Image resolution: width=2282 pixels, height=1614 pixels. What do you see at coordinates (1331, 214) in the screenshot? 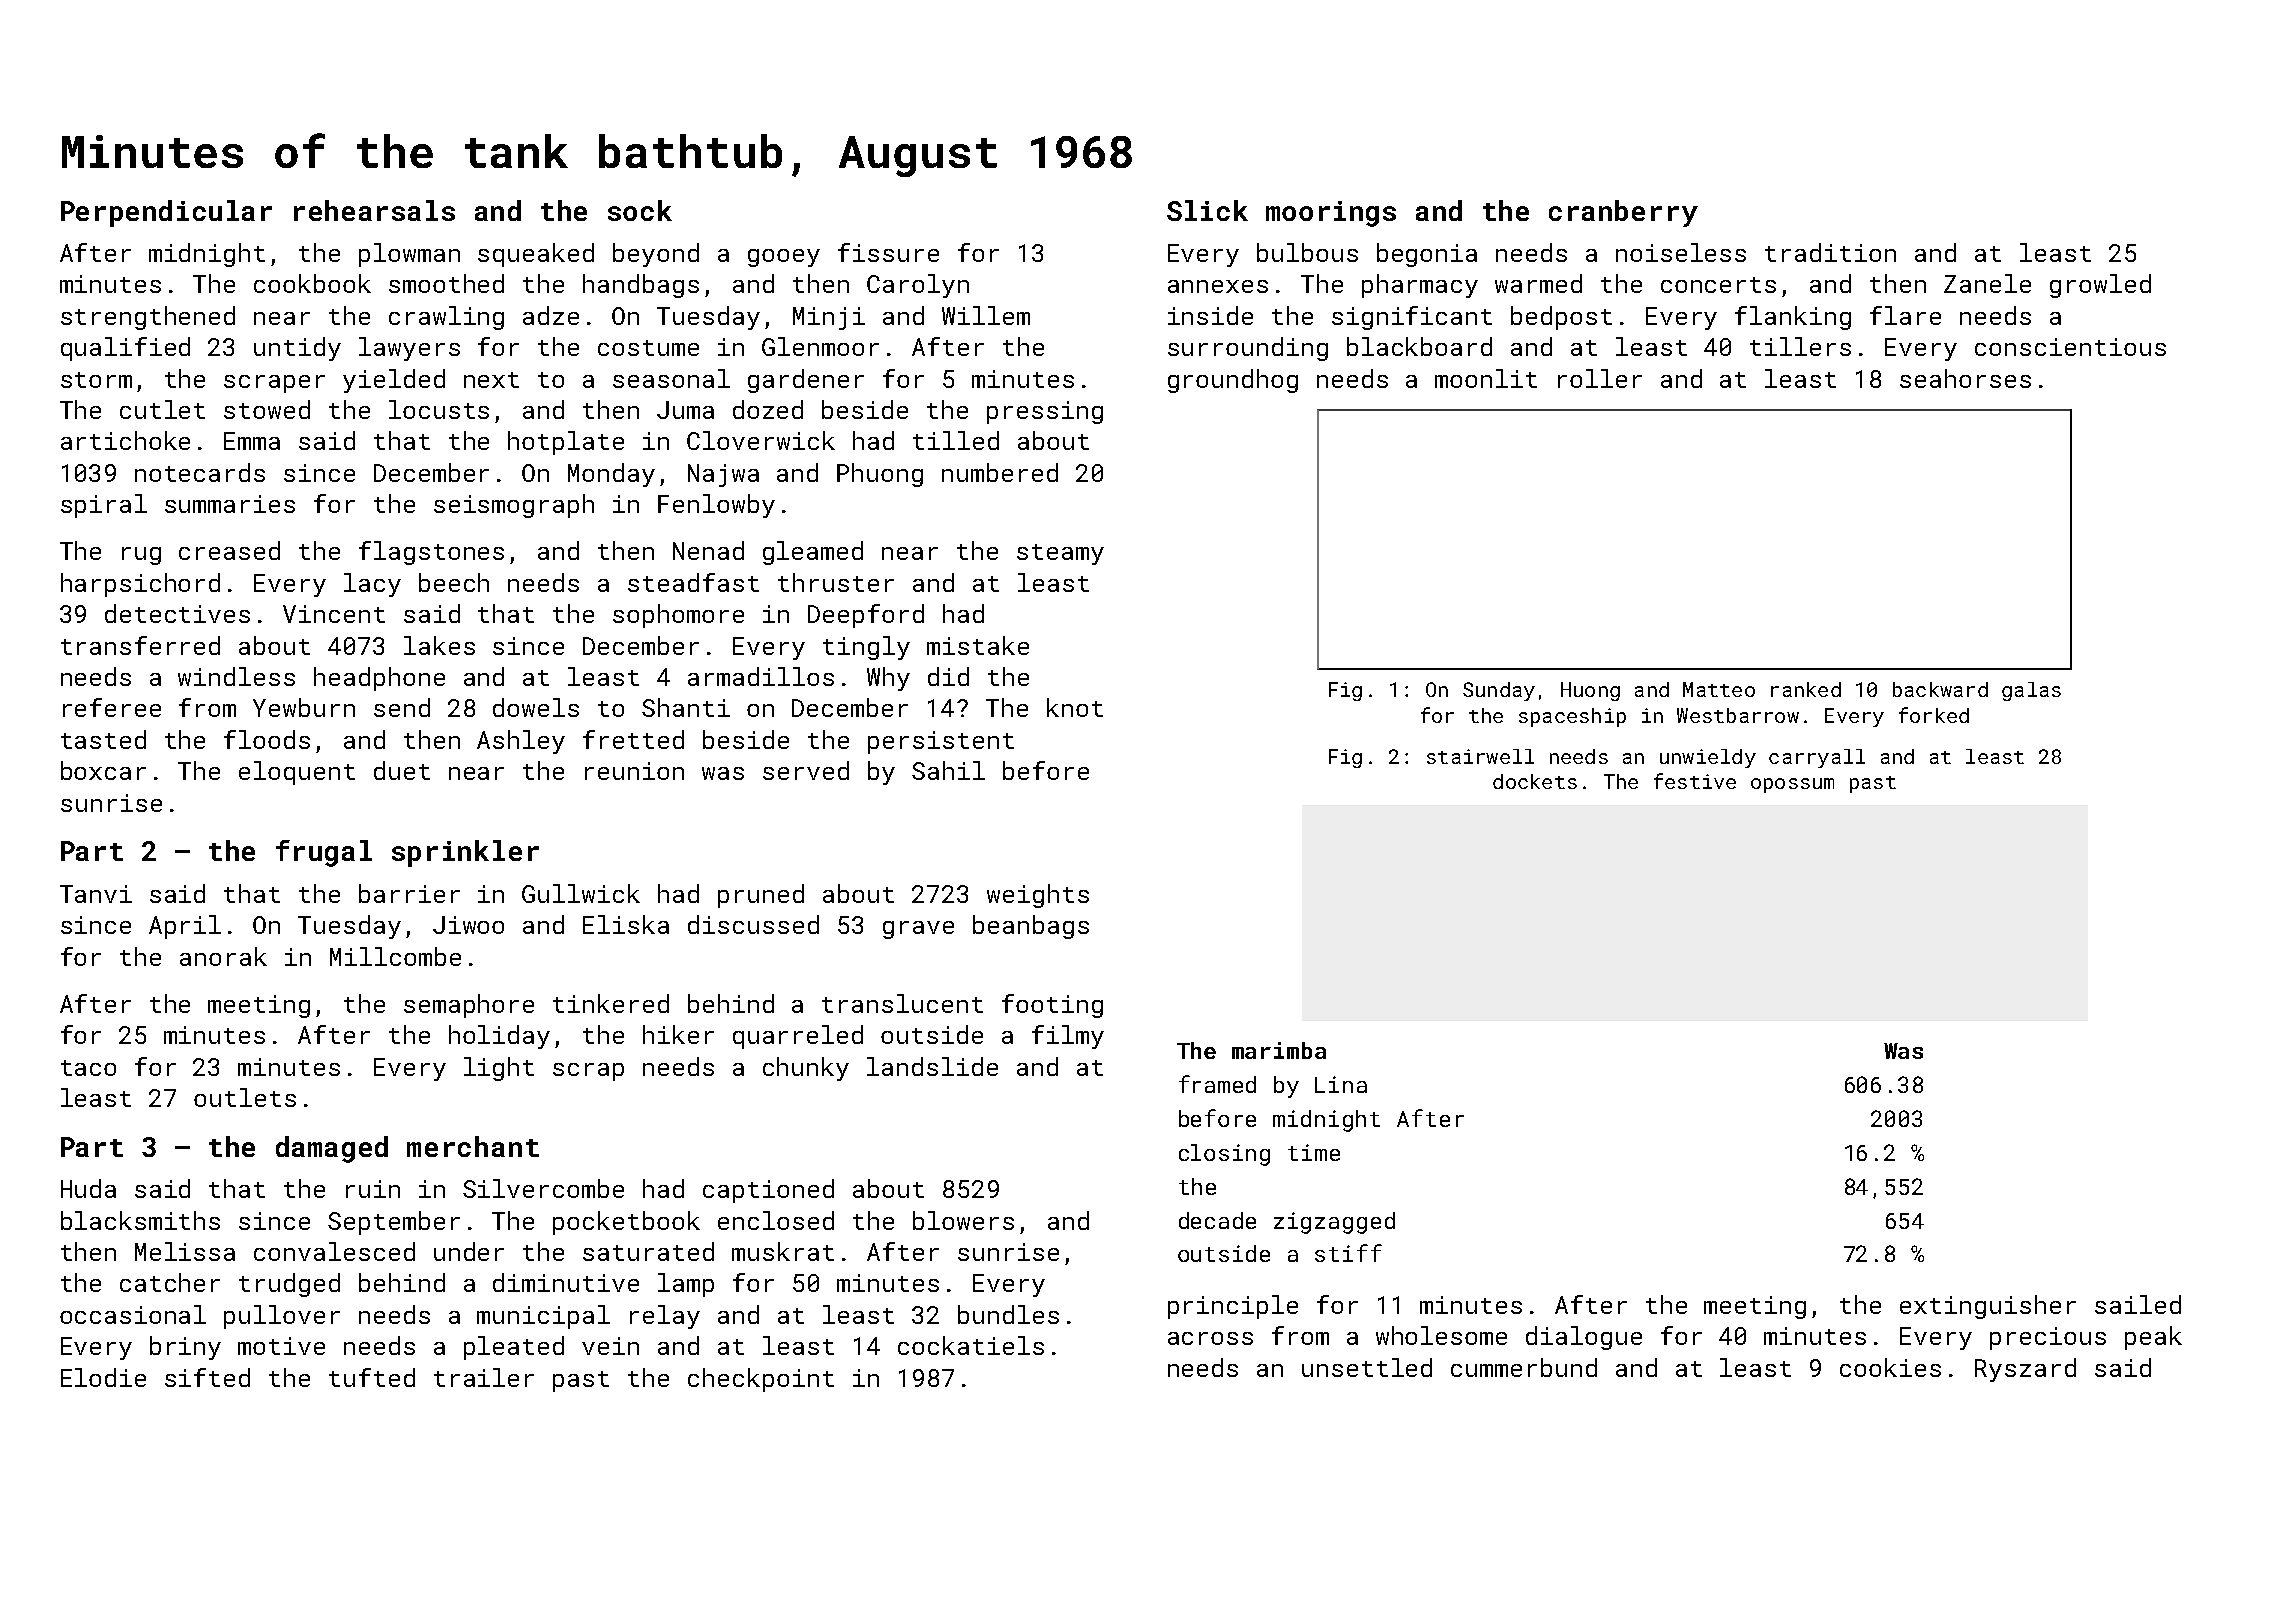
I see `moorings` at bounding box center [1331, 214].
